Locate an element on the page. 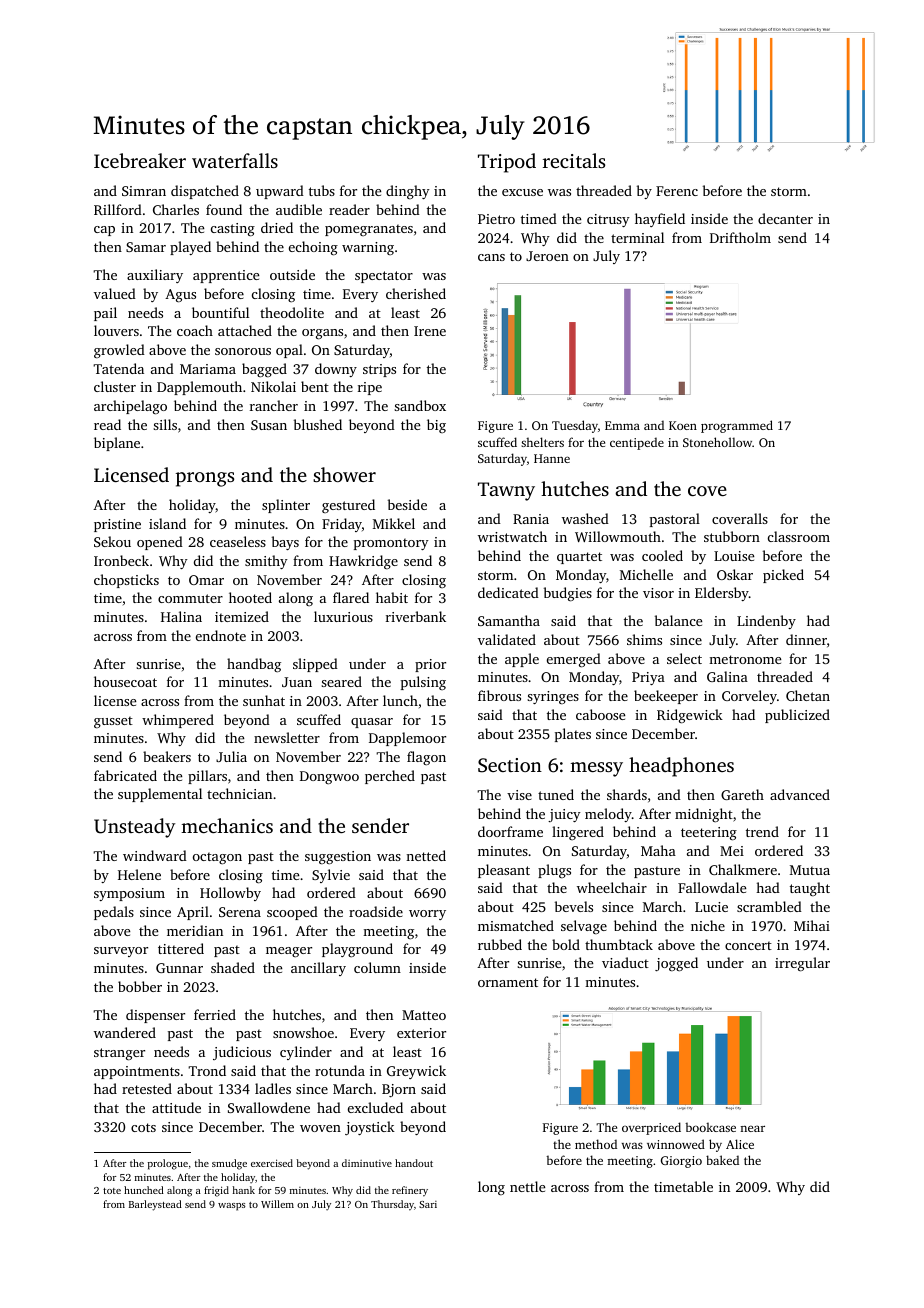 The width and height of the image is (924, 1308). island is located at coordinates (167, 523).
